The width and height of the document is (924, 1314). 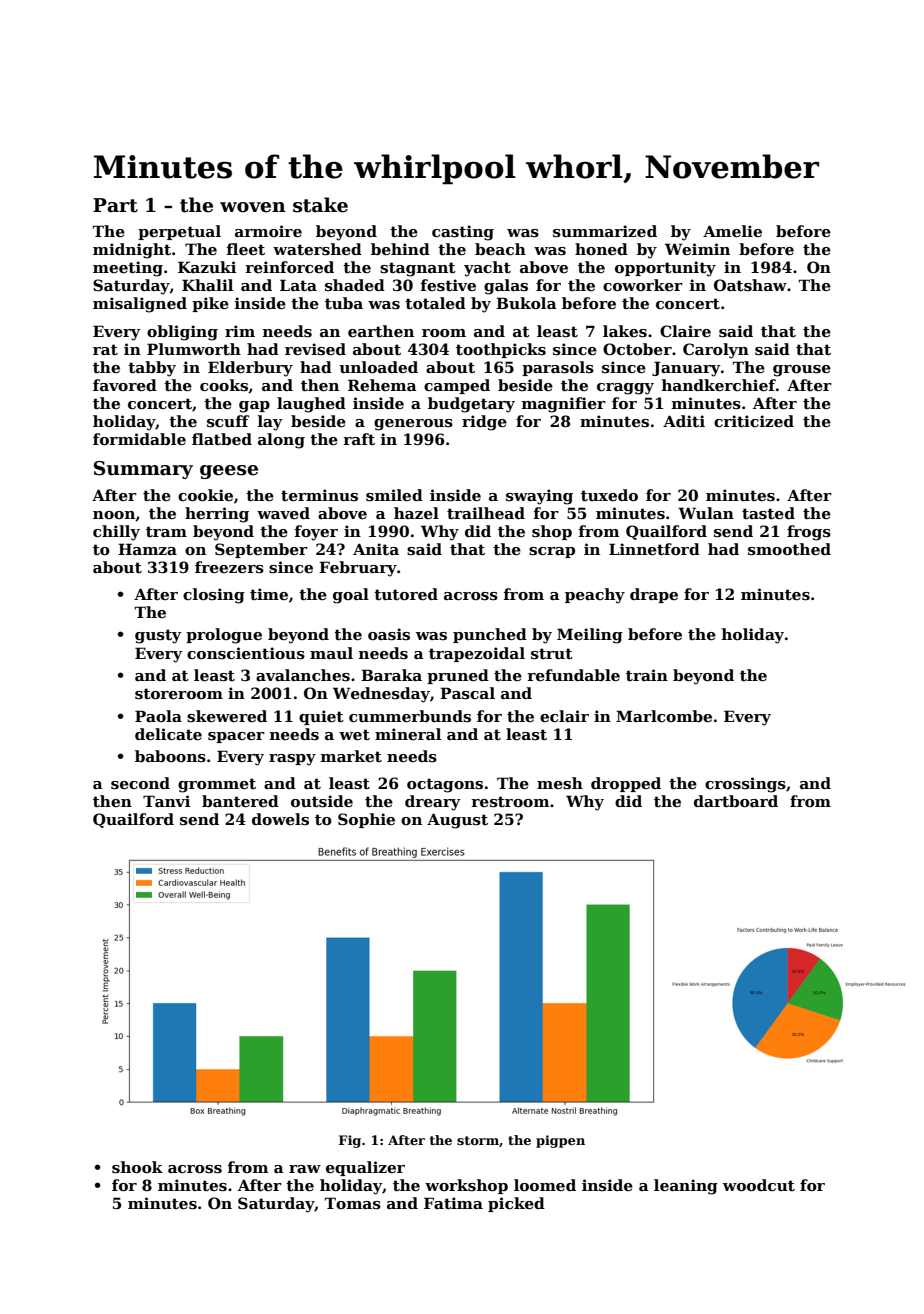 What do you see at coordinates (745, 785) in the document?
I see `crossings` at bounding box center [745, 785].
